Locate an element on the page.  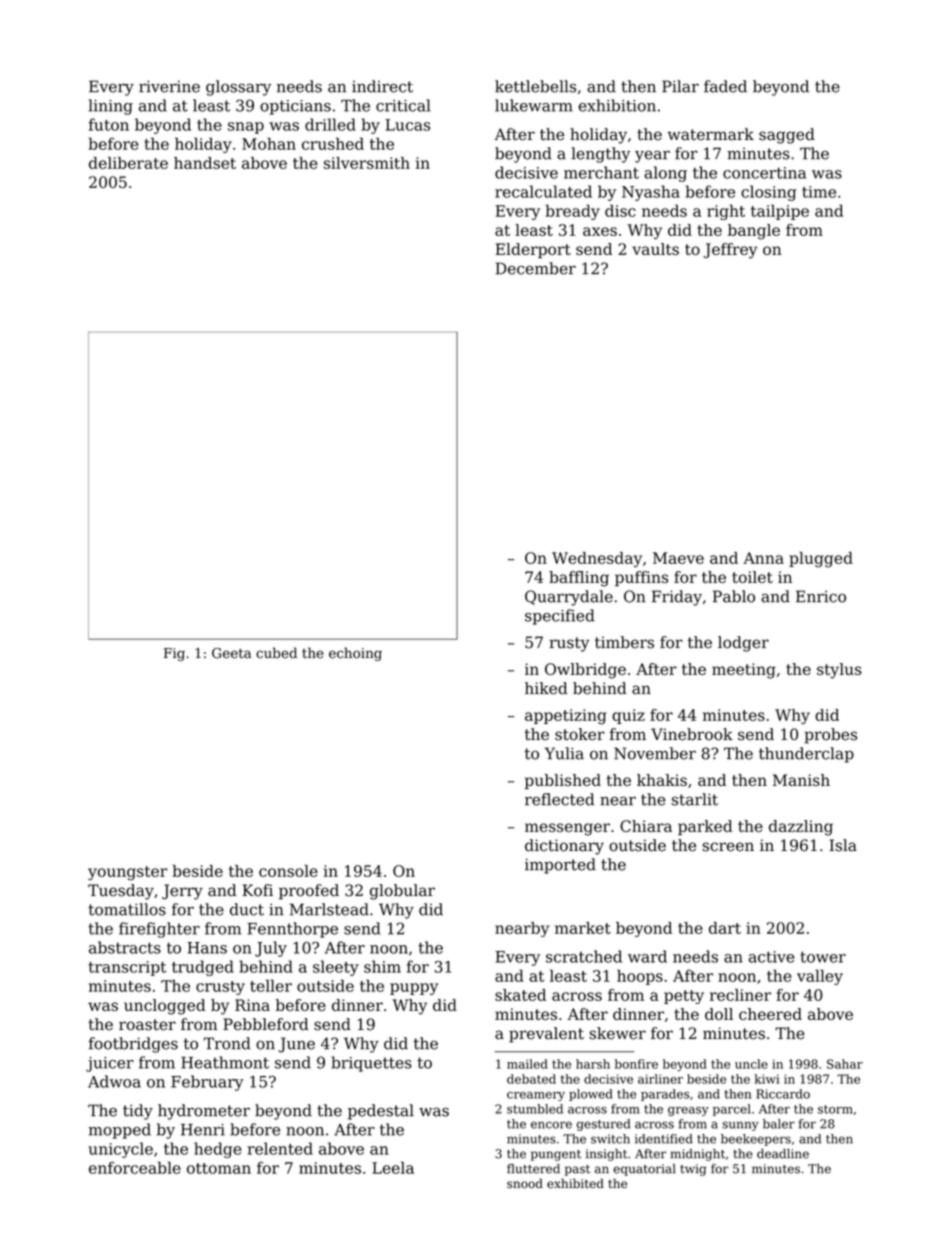
plugged is located at coordinates (821, 560).
